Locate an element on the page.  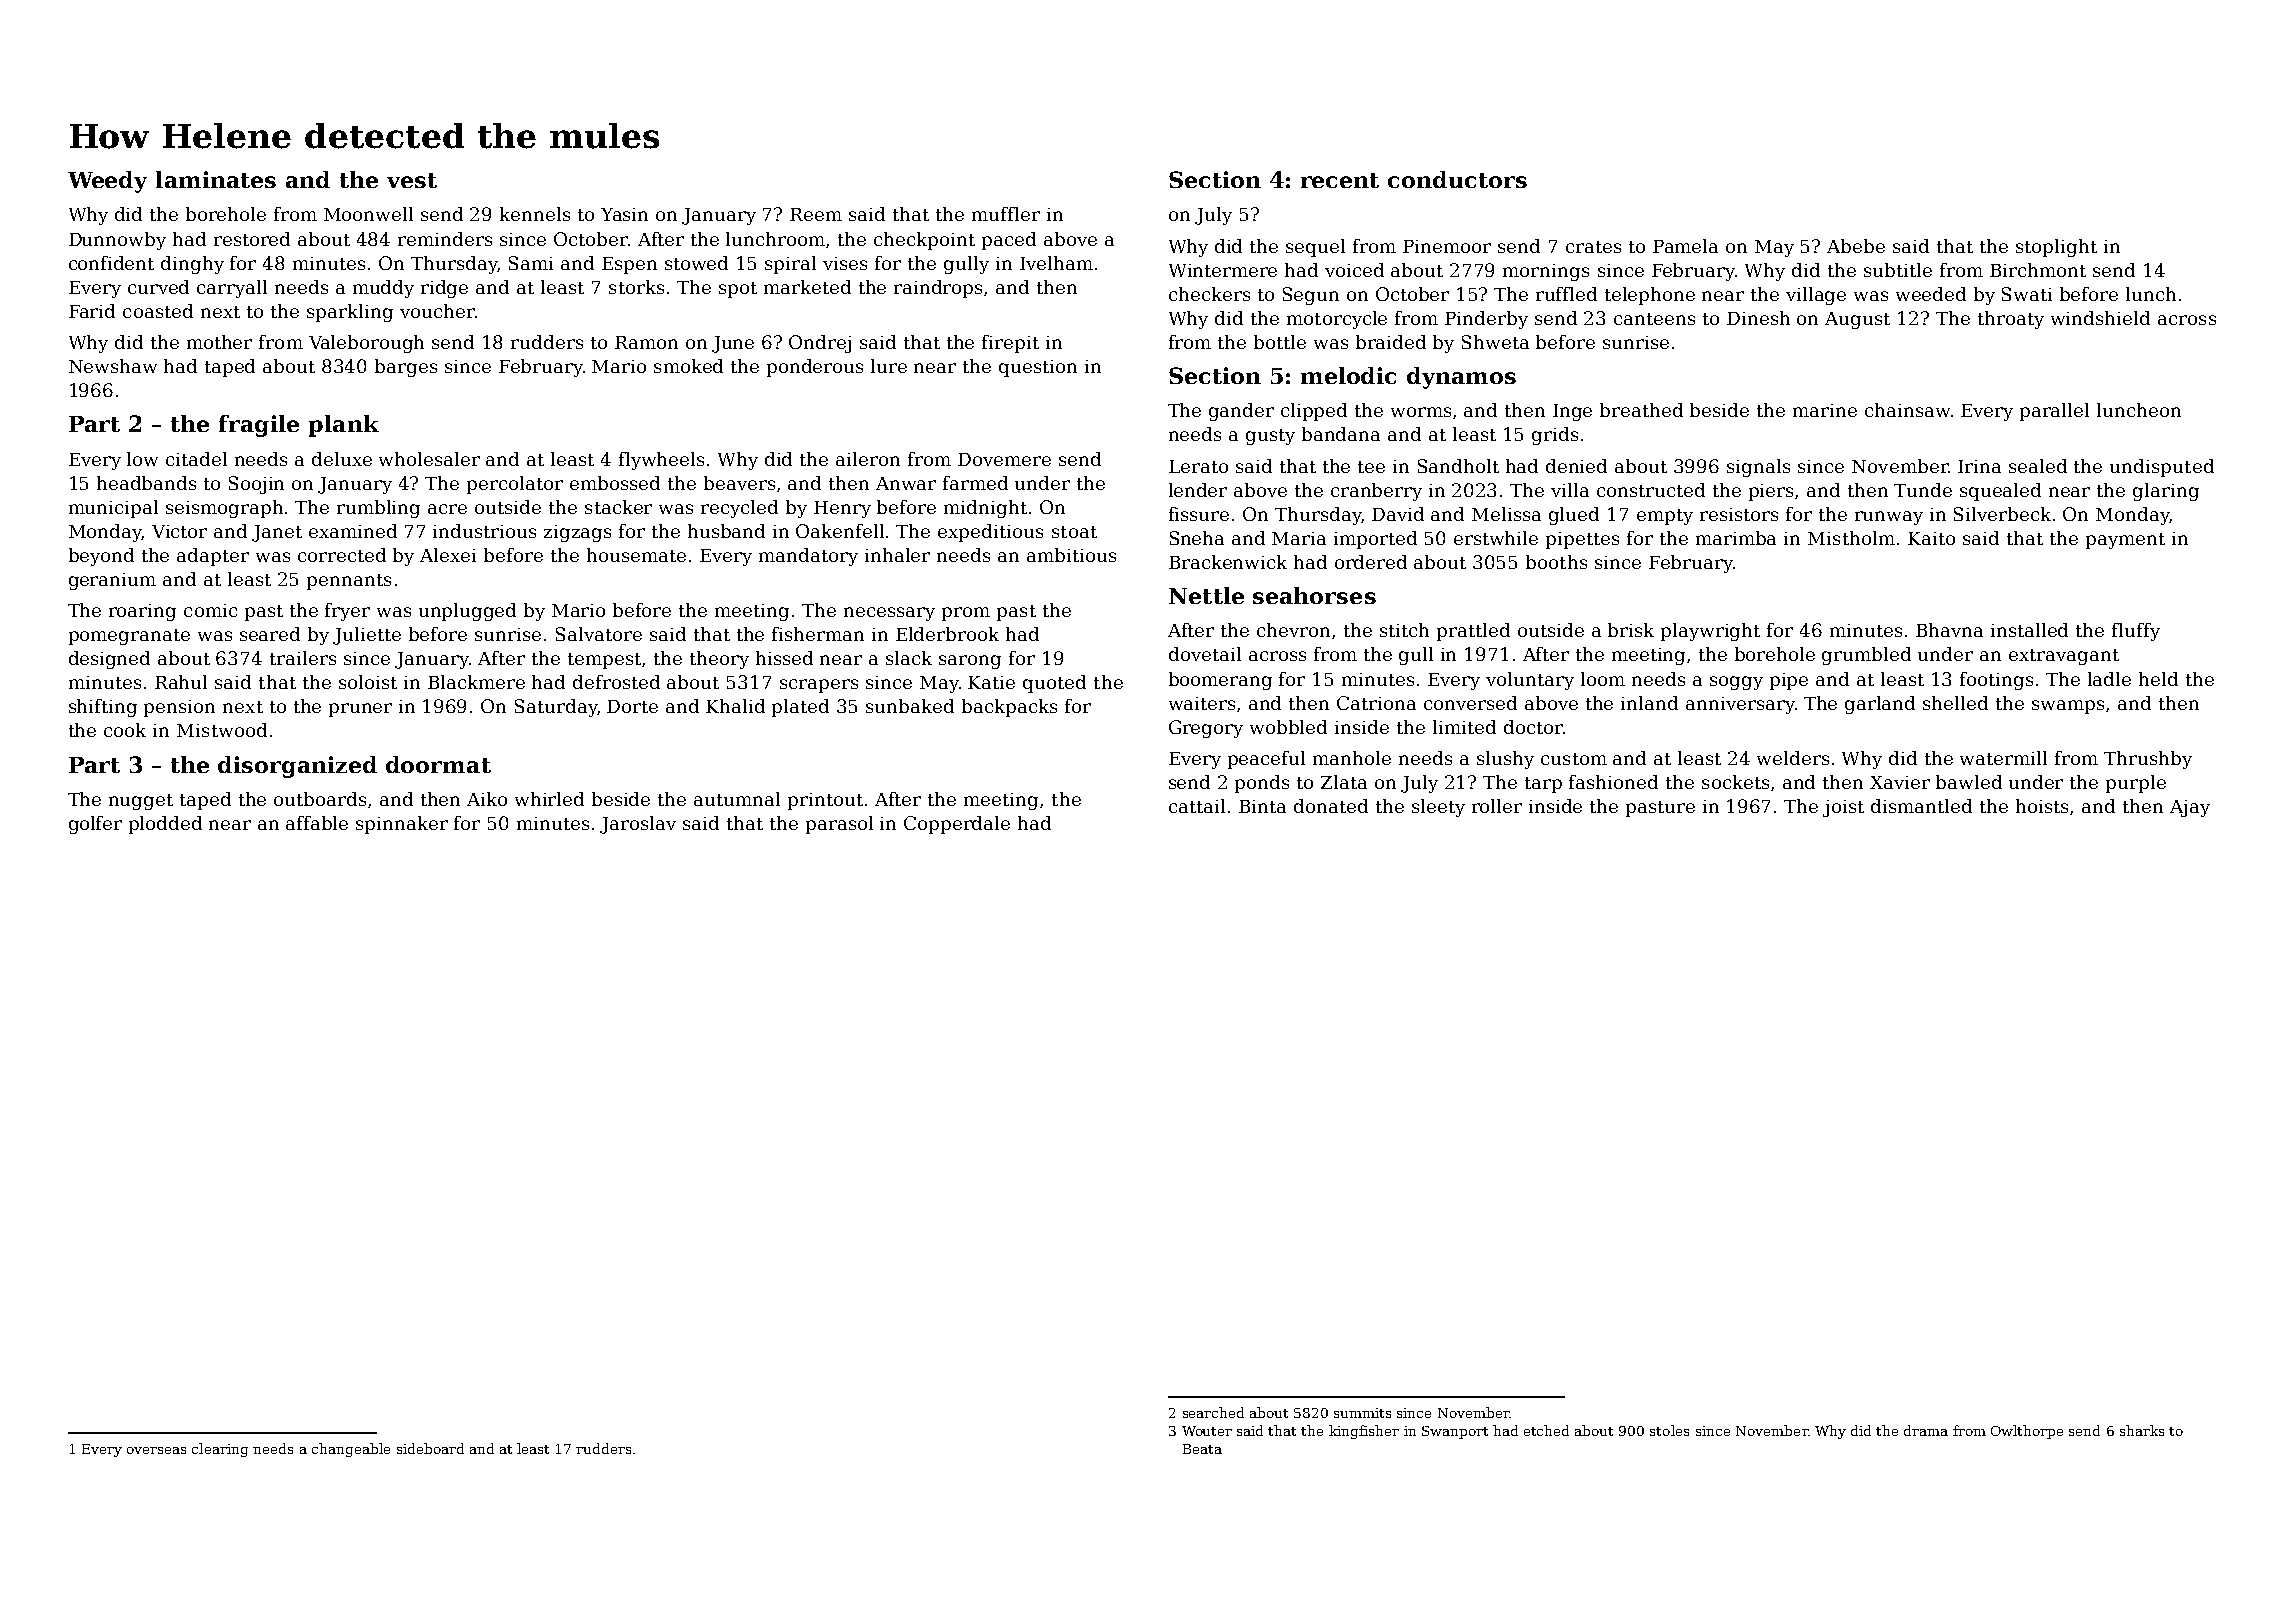
Yasin is located at coordinates (624, 214).
